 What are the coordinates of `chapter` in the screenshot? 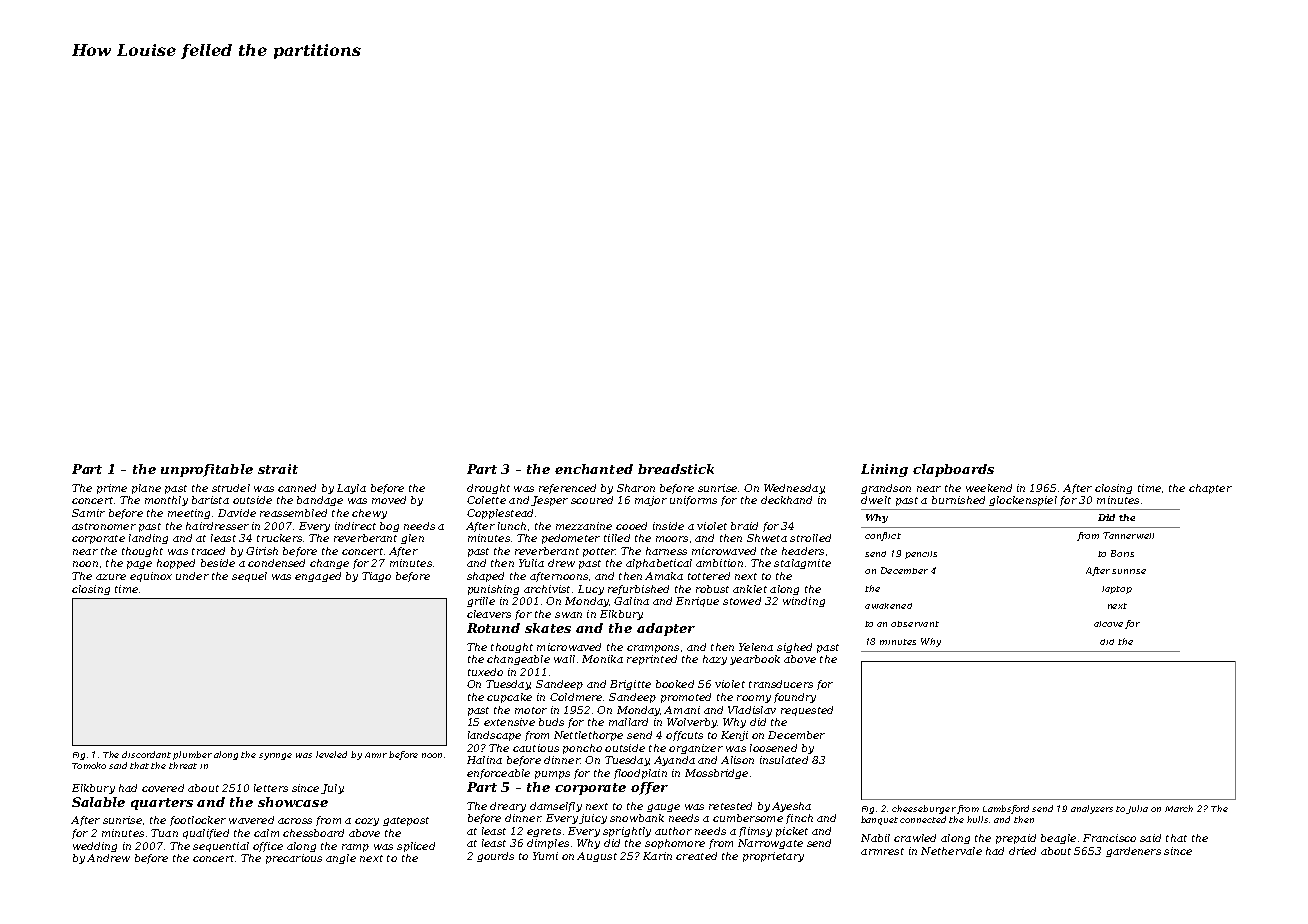 It's located at (1210, 489).
